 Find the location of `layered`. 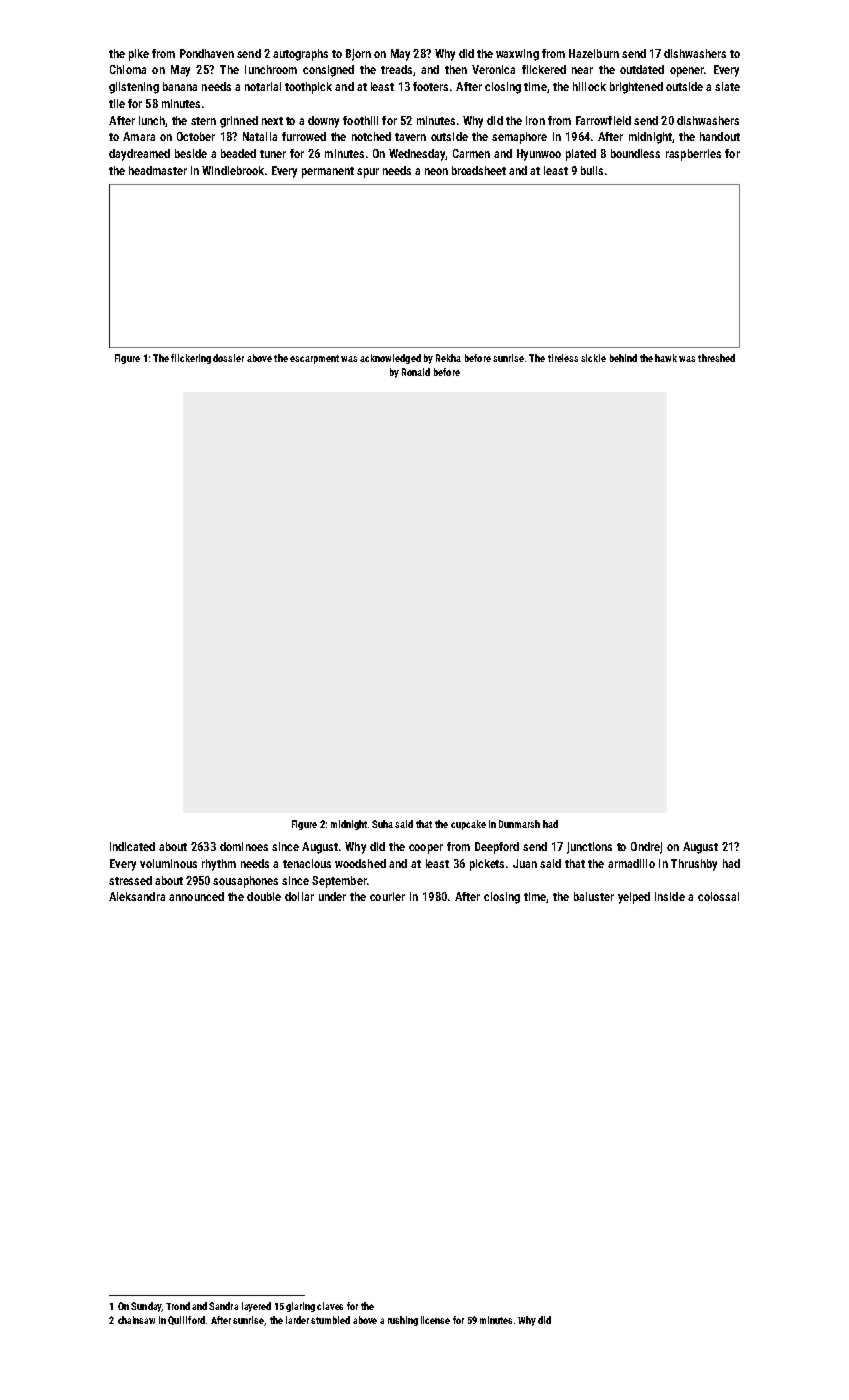

layered is located at coordinates (256, 1307).
